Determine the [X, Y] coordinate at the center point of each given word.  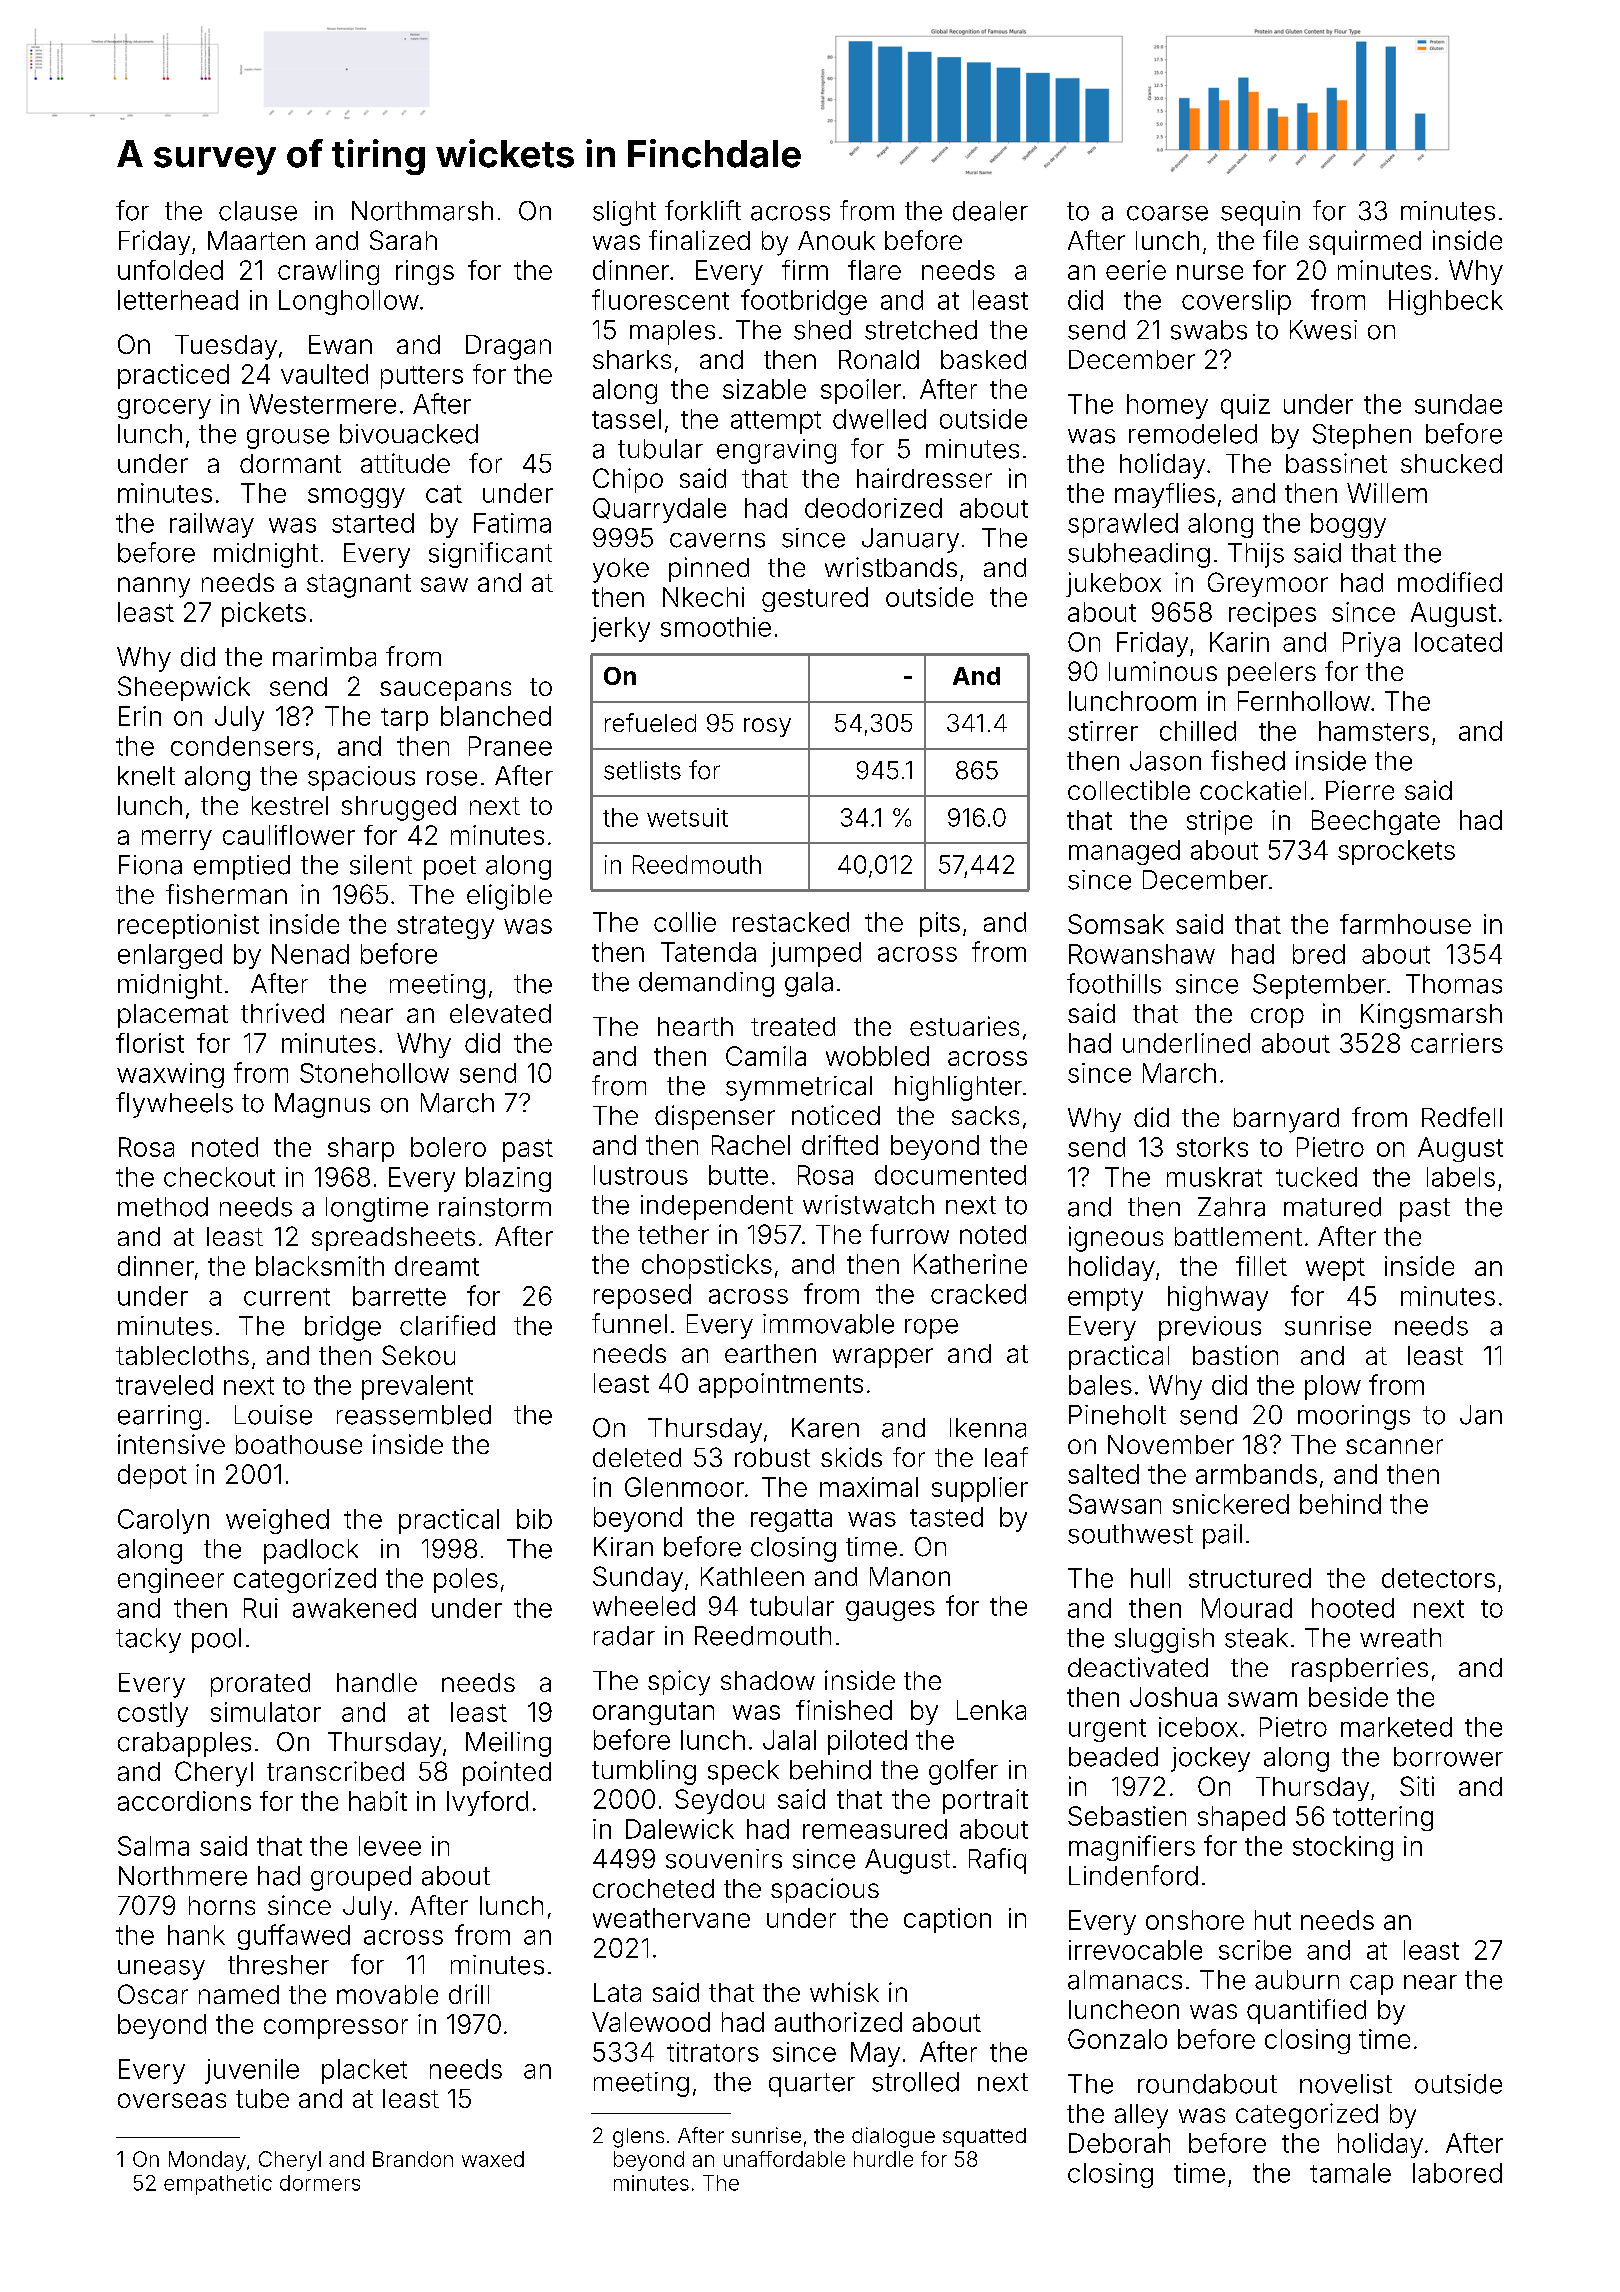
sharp [361, 1149]
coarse [1167, 213]
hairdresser [924, 478]
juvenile [252, 2071]
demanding [706, 984]
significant [490, 555]
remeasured [875, 1829]
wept [1335, 1269]
